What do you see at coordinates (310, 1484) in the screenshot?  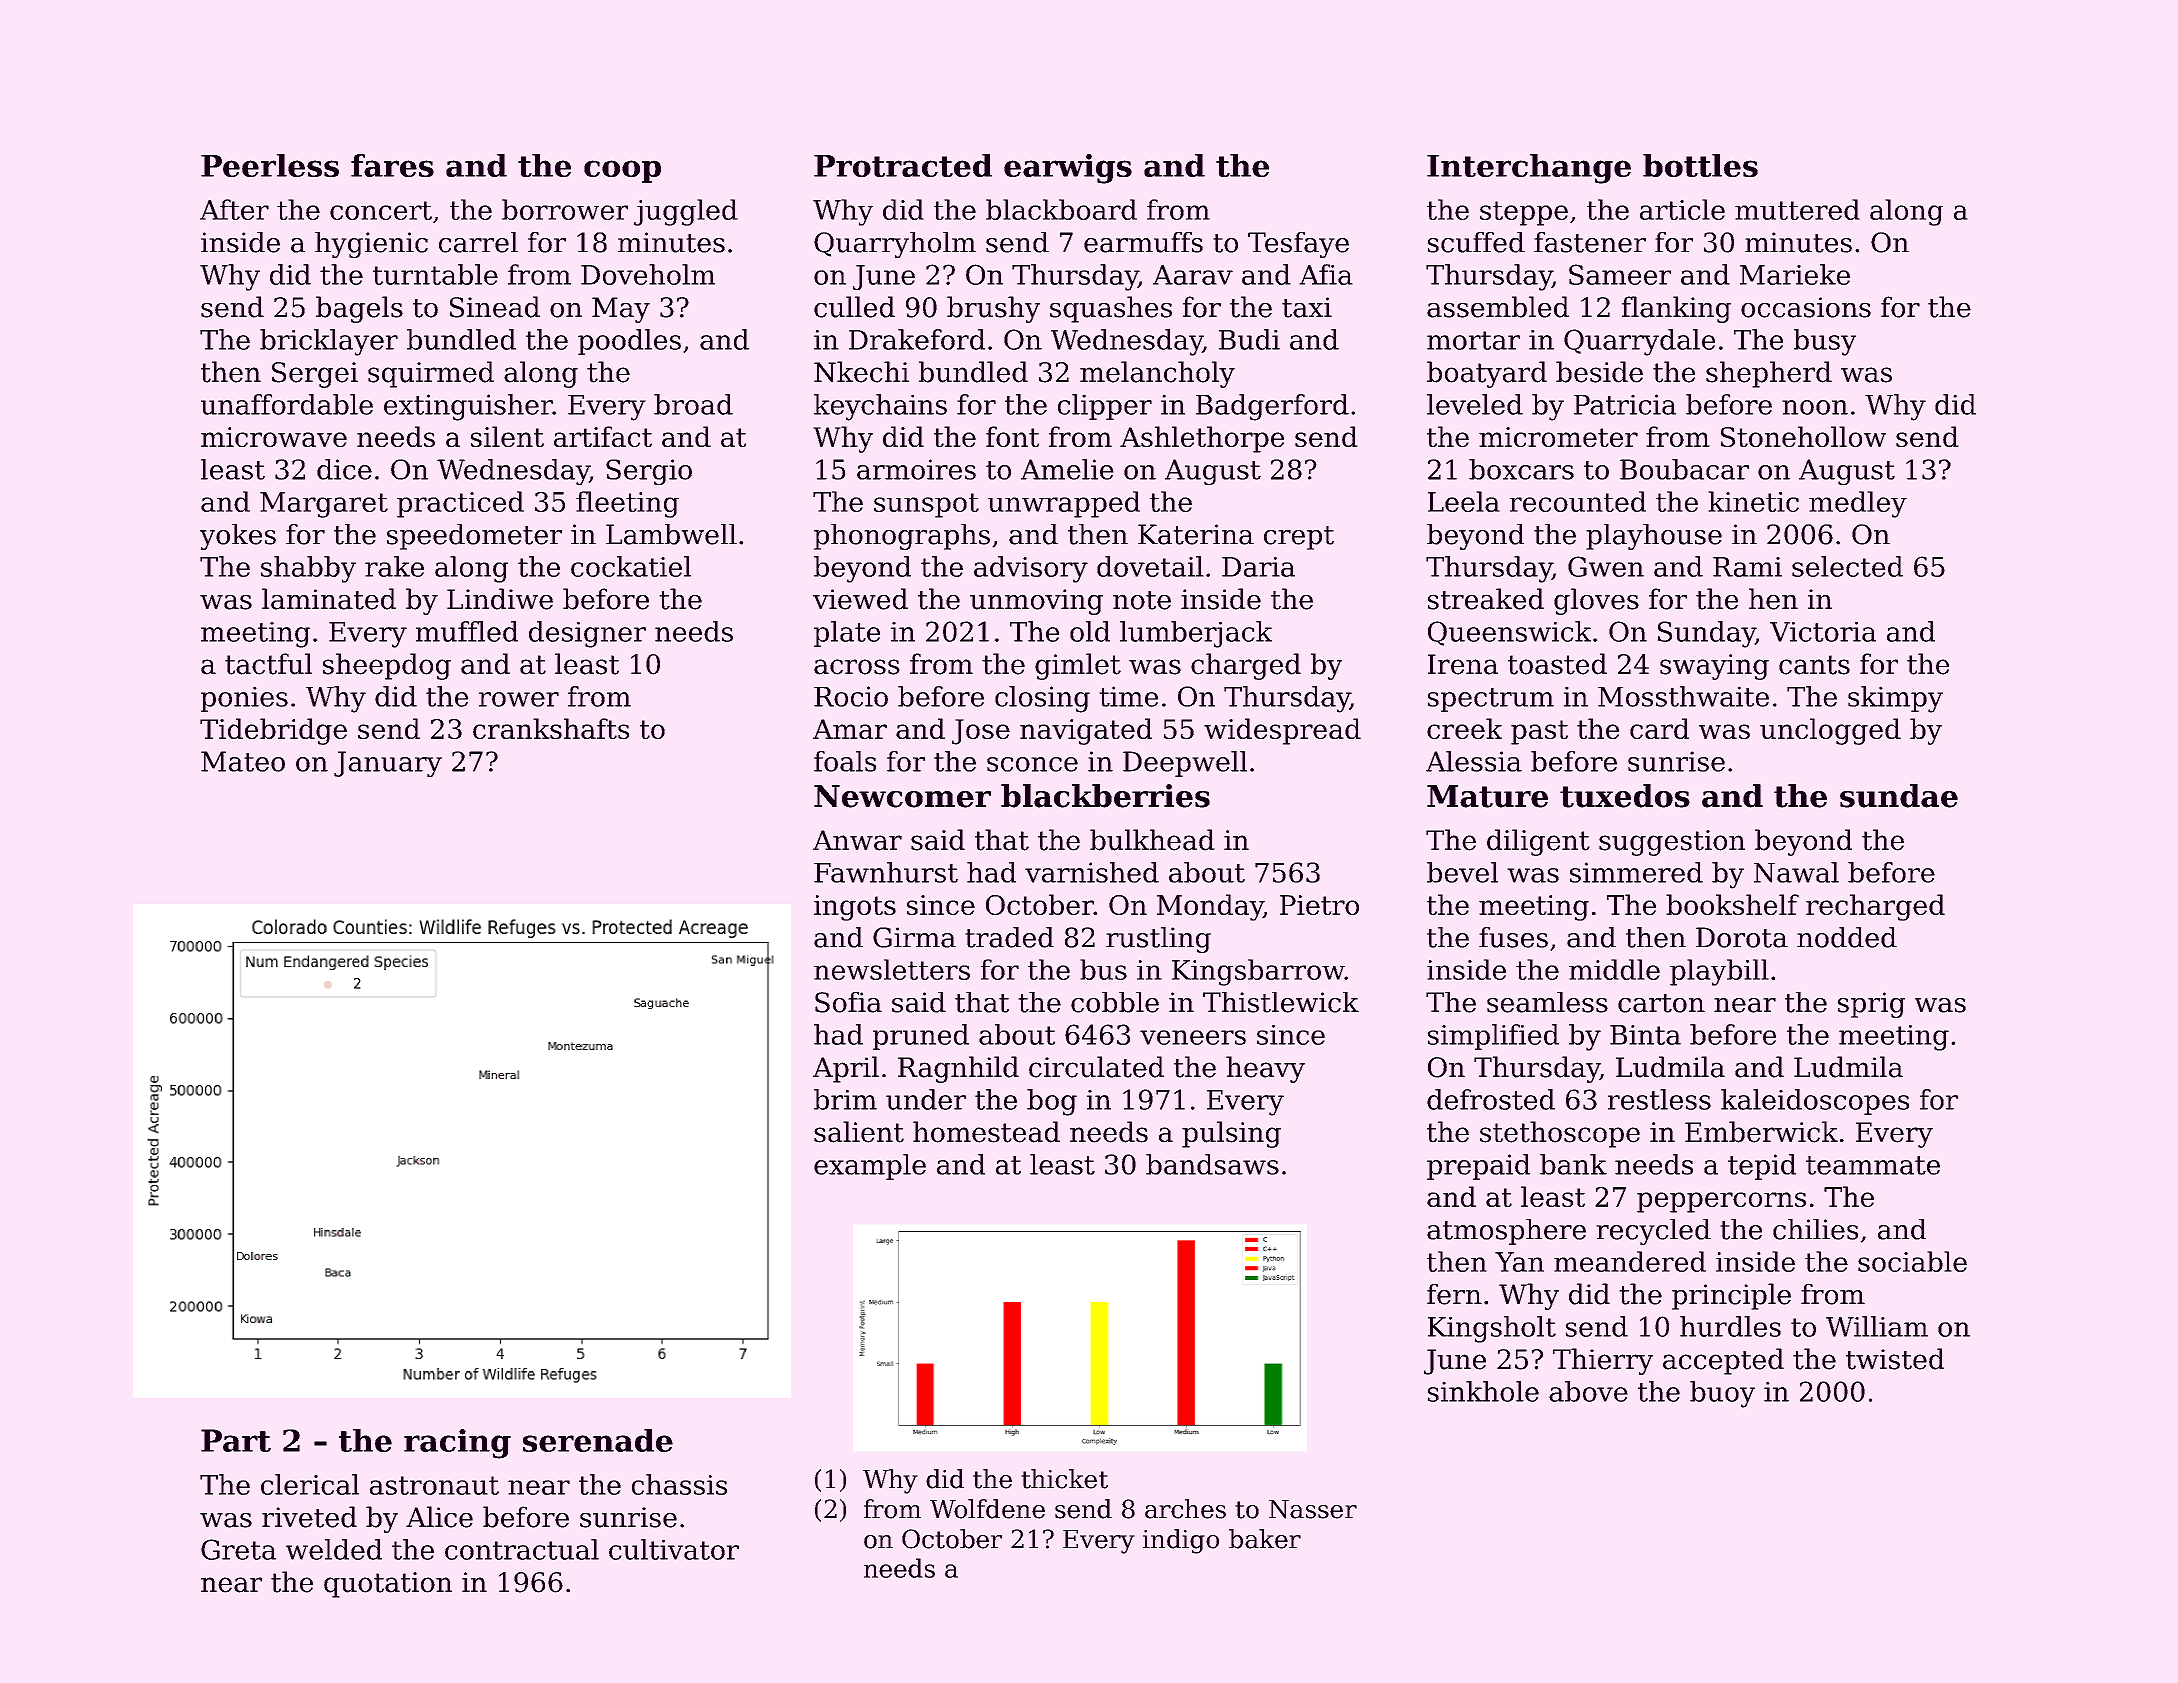 I see `clerical` at bounding box center [310, 1484].
